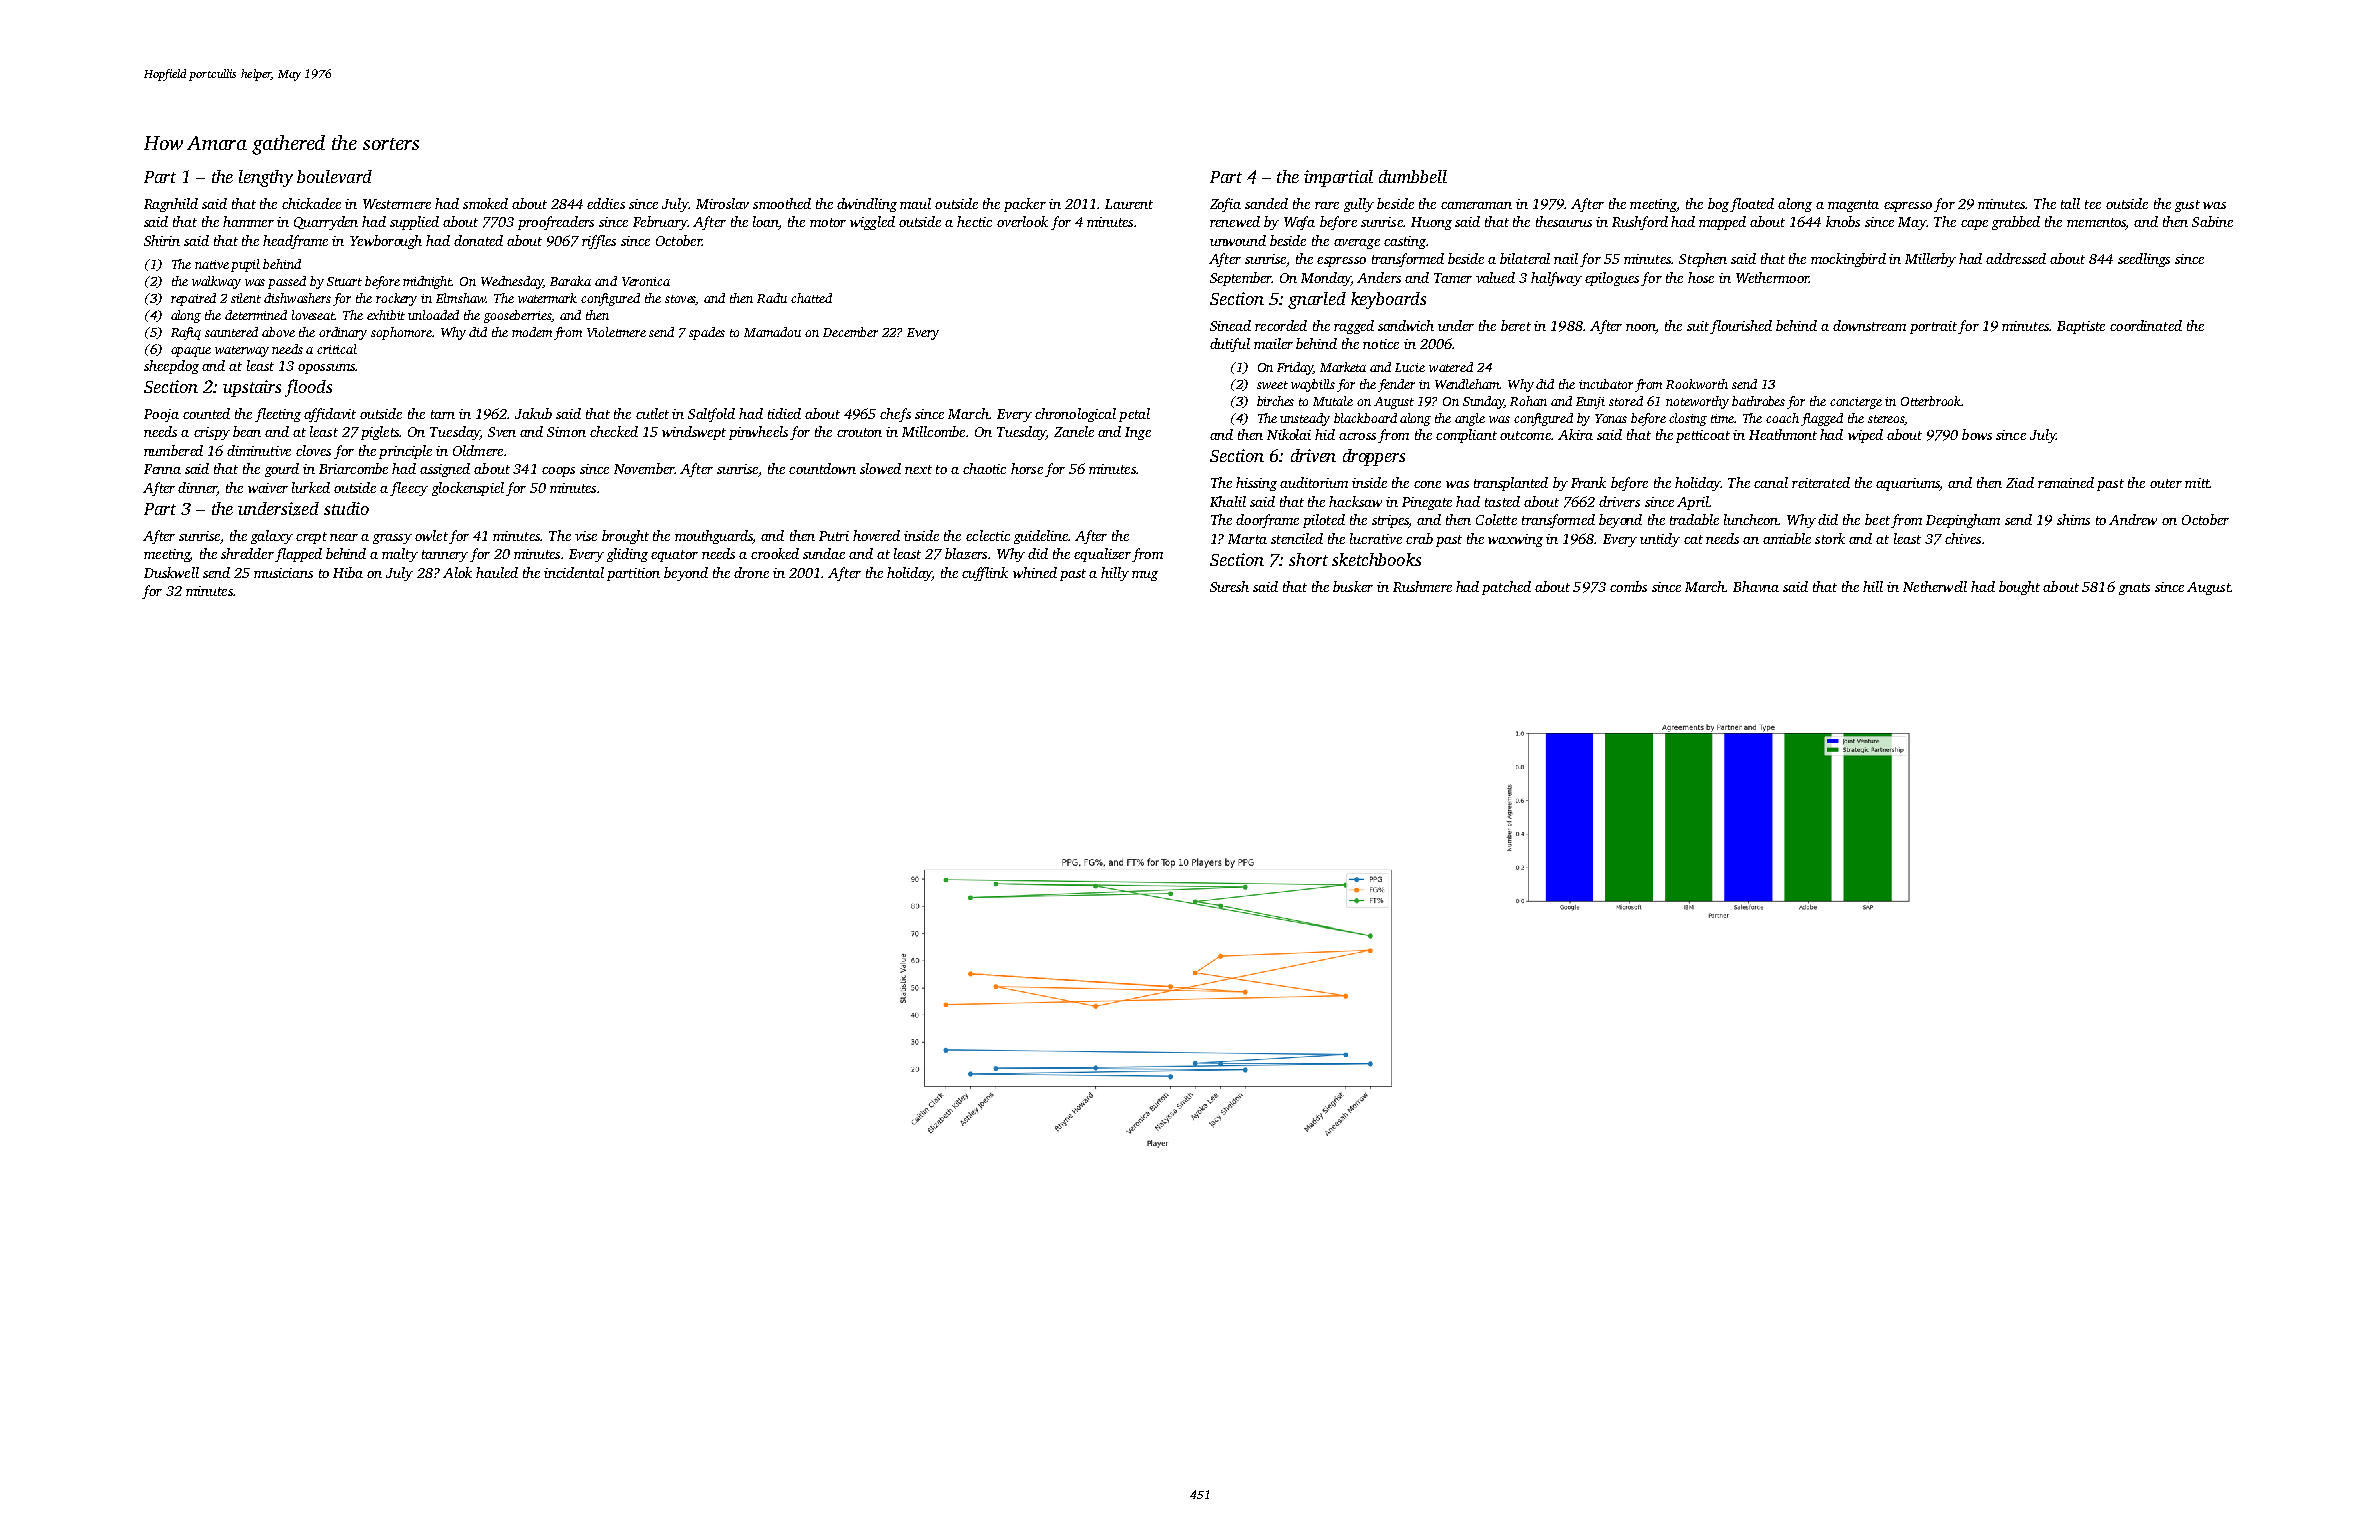  What do you see at coordinates (1410, 367) in the screenshot?
I see `Lucie` at bounding box center [1410, 367].
